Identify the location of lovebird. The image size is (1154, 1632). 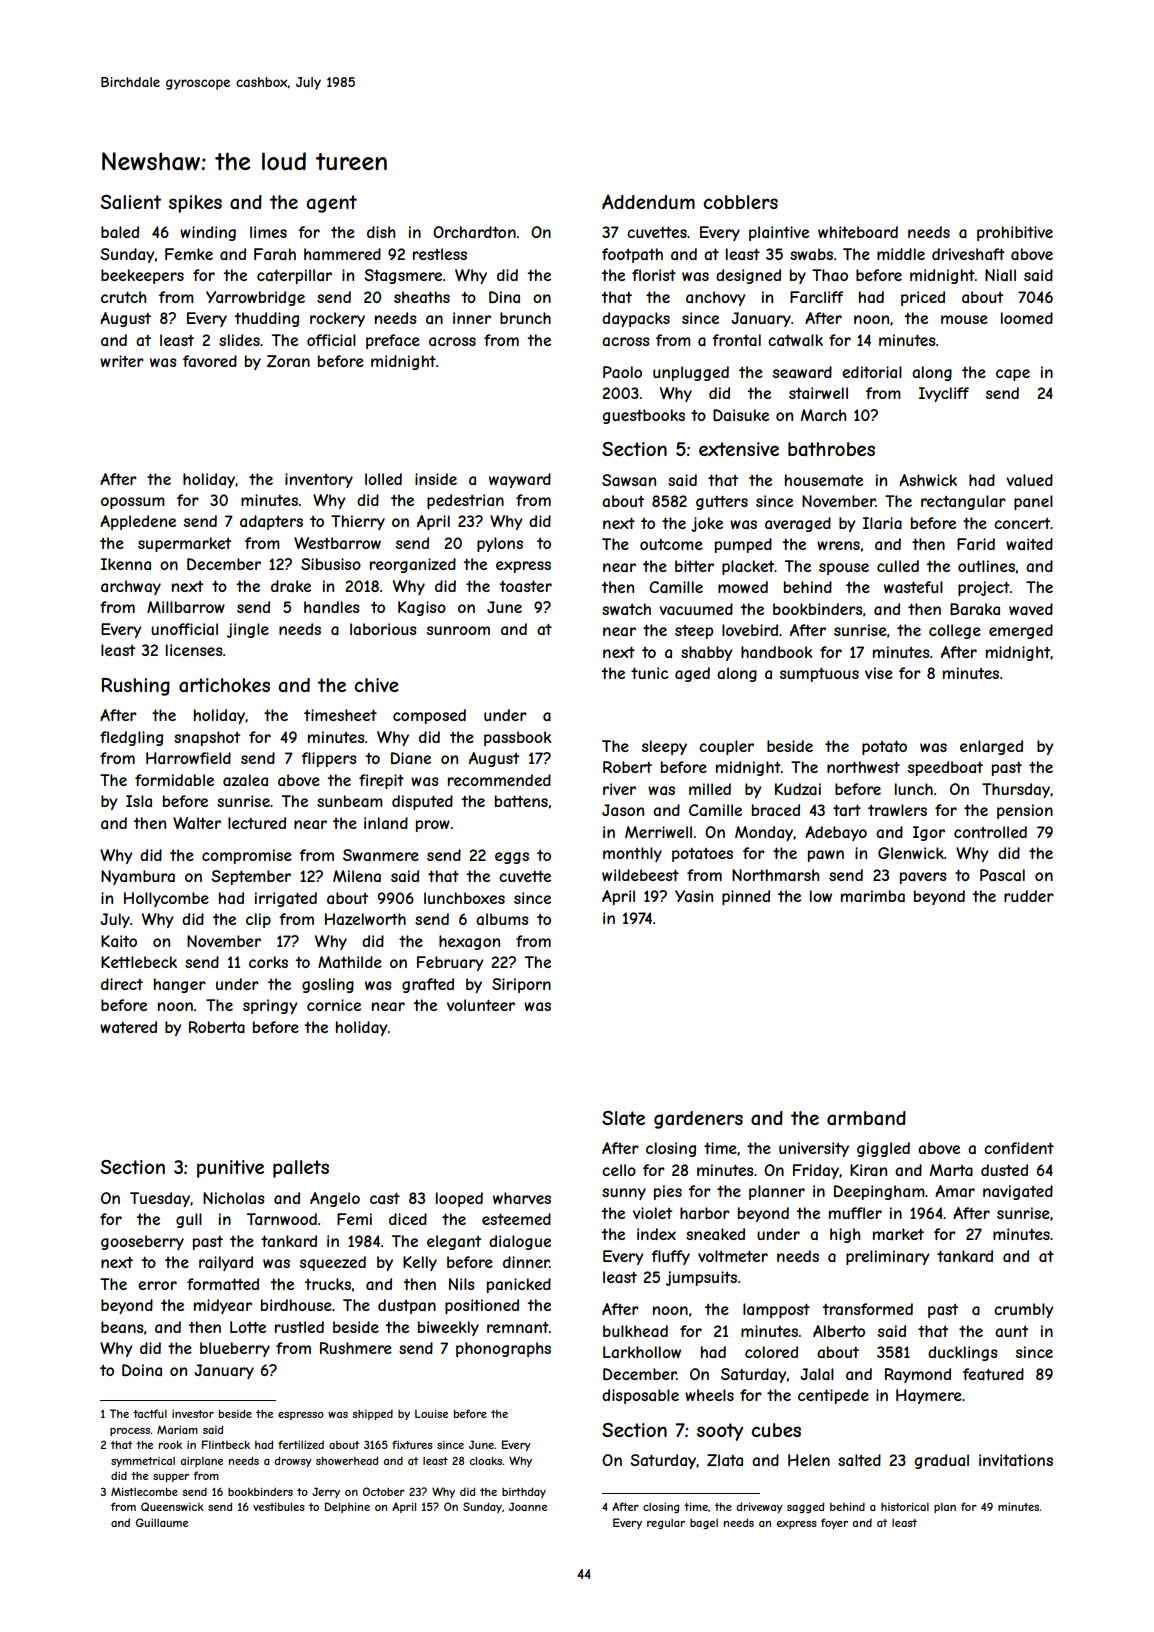
(750, 630).
